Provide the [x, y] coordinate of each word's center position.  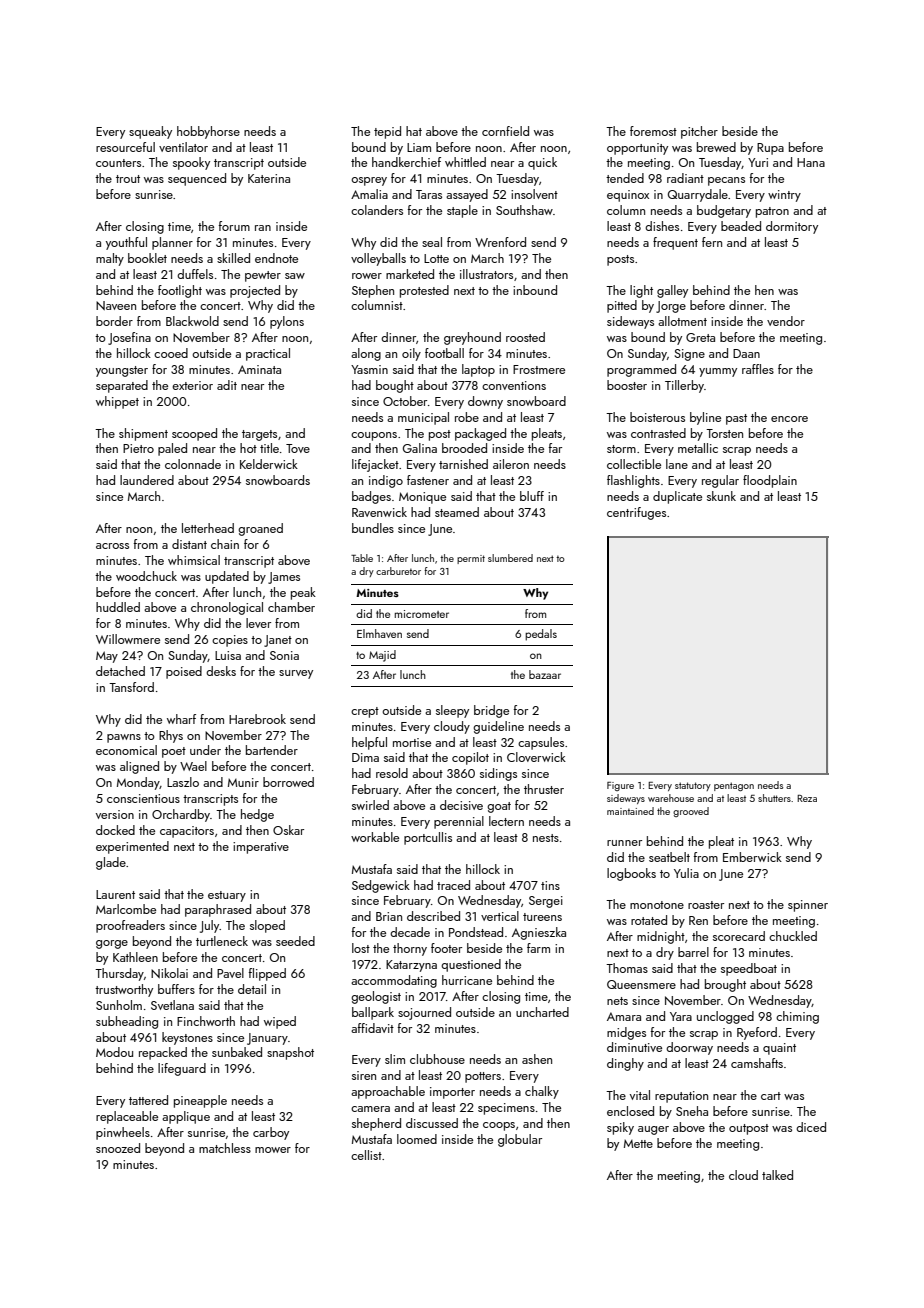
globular [520, 1140]
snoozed [118, 1148]
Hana [811, 162]
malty [110, 259]
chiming [797, 1017]
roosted [525, 337]
